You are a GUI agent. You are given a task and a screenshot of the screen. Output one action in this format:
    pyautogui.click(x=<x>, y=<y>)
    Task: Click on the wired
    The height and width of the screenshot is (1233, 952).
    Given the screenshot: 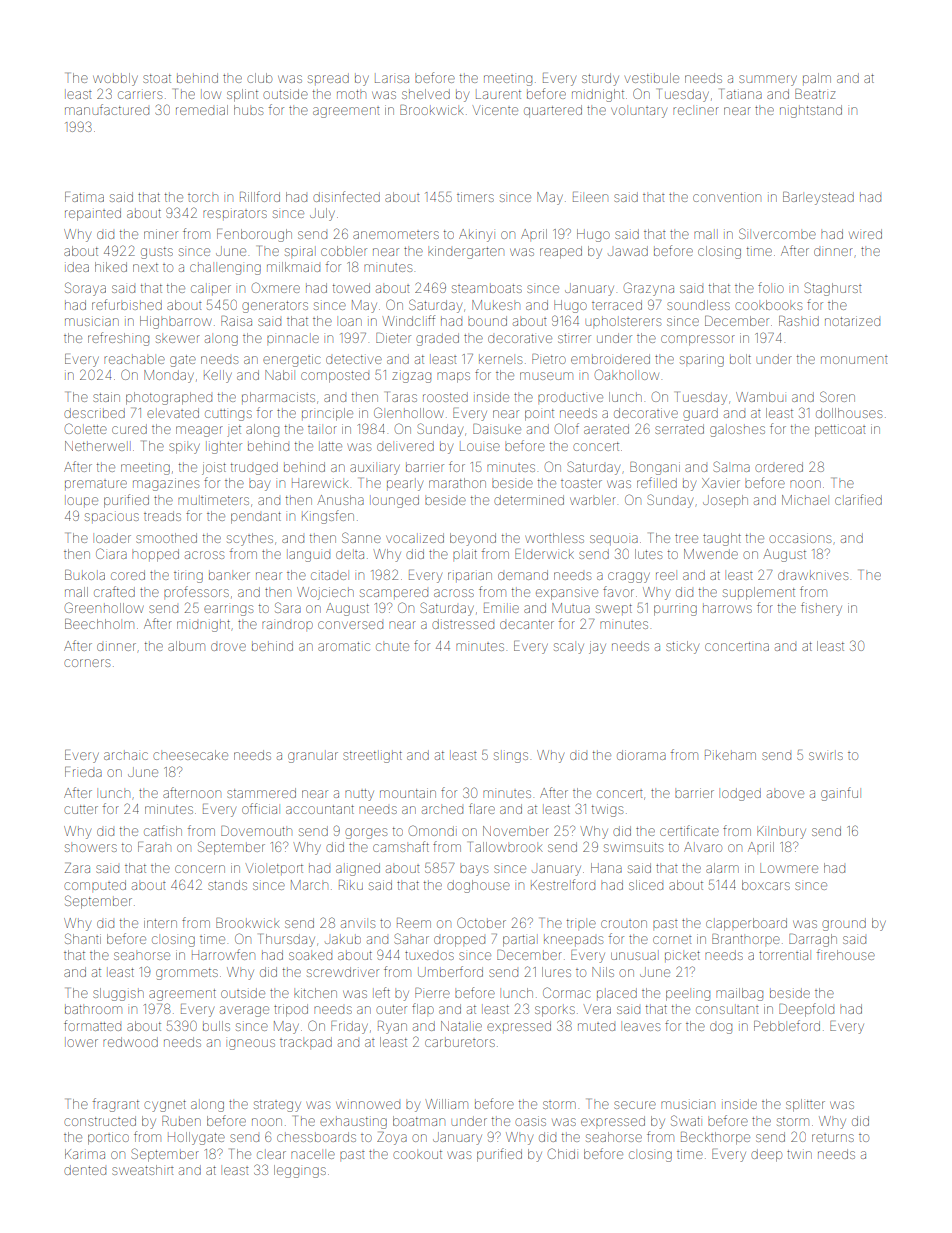 What is the action you would take?
    pyautogui.click(x=865, y=234)
